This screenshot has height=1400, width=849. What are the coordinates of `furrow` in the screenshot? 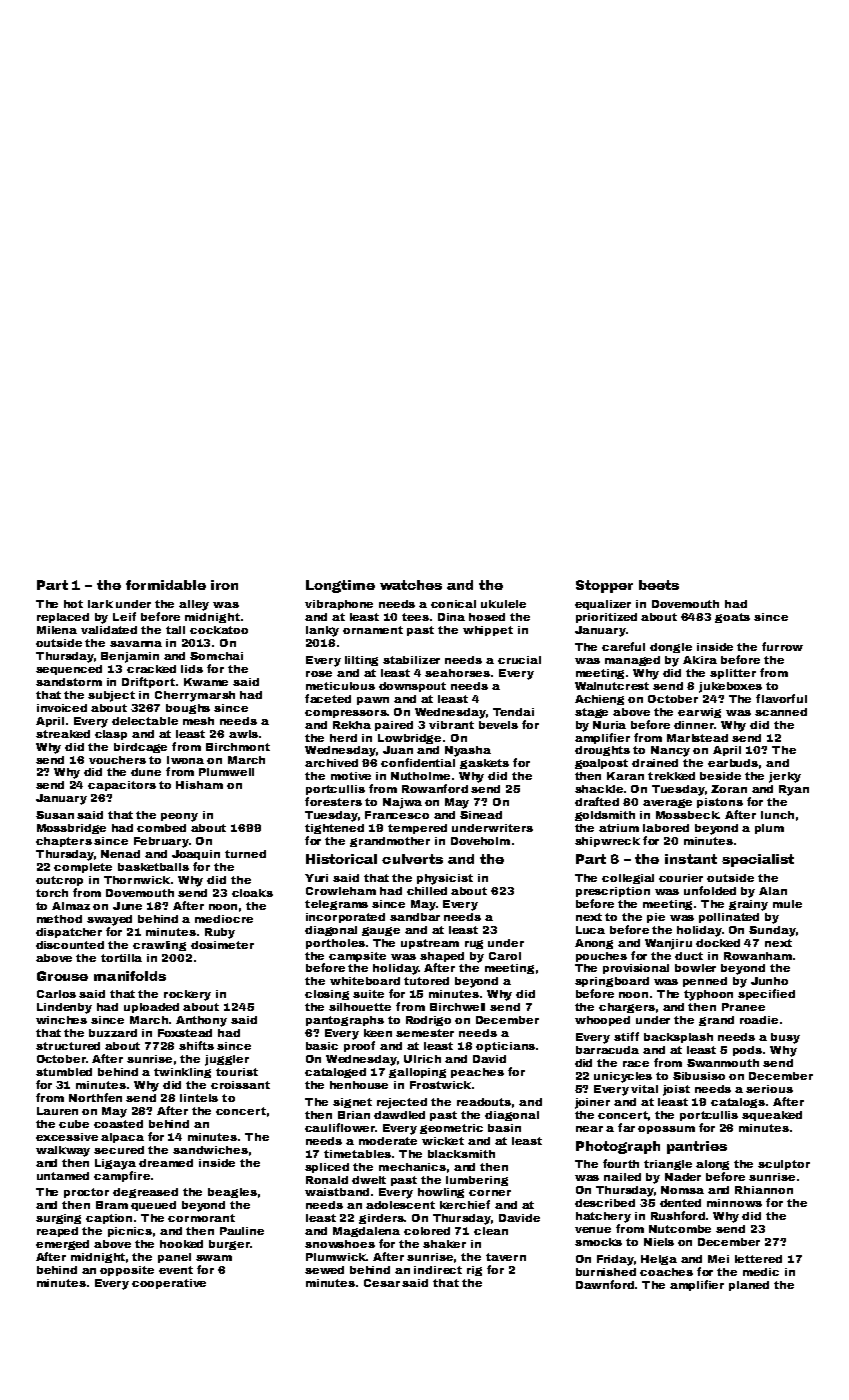 It's located at (782, 646).
